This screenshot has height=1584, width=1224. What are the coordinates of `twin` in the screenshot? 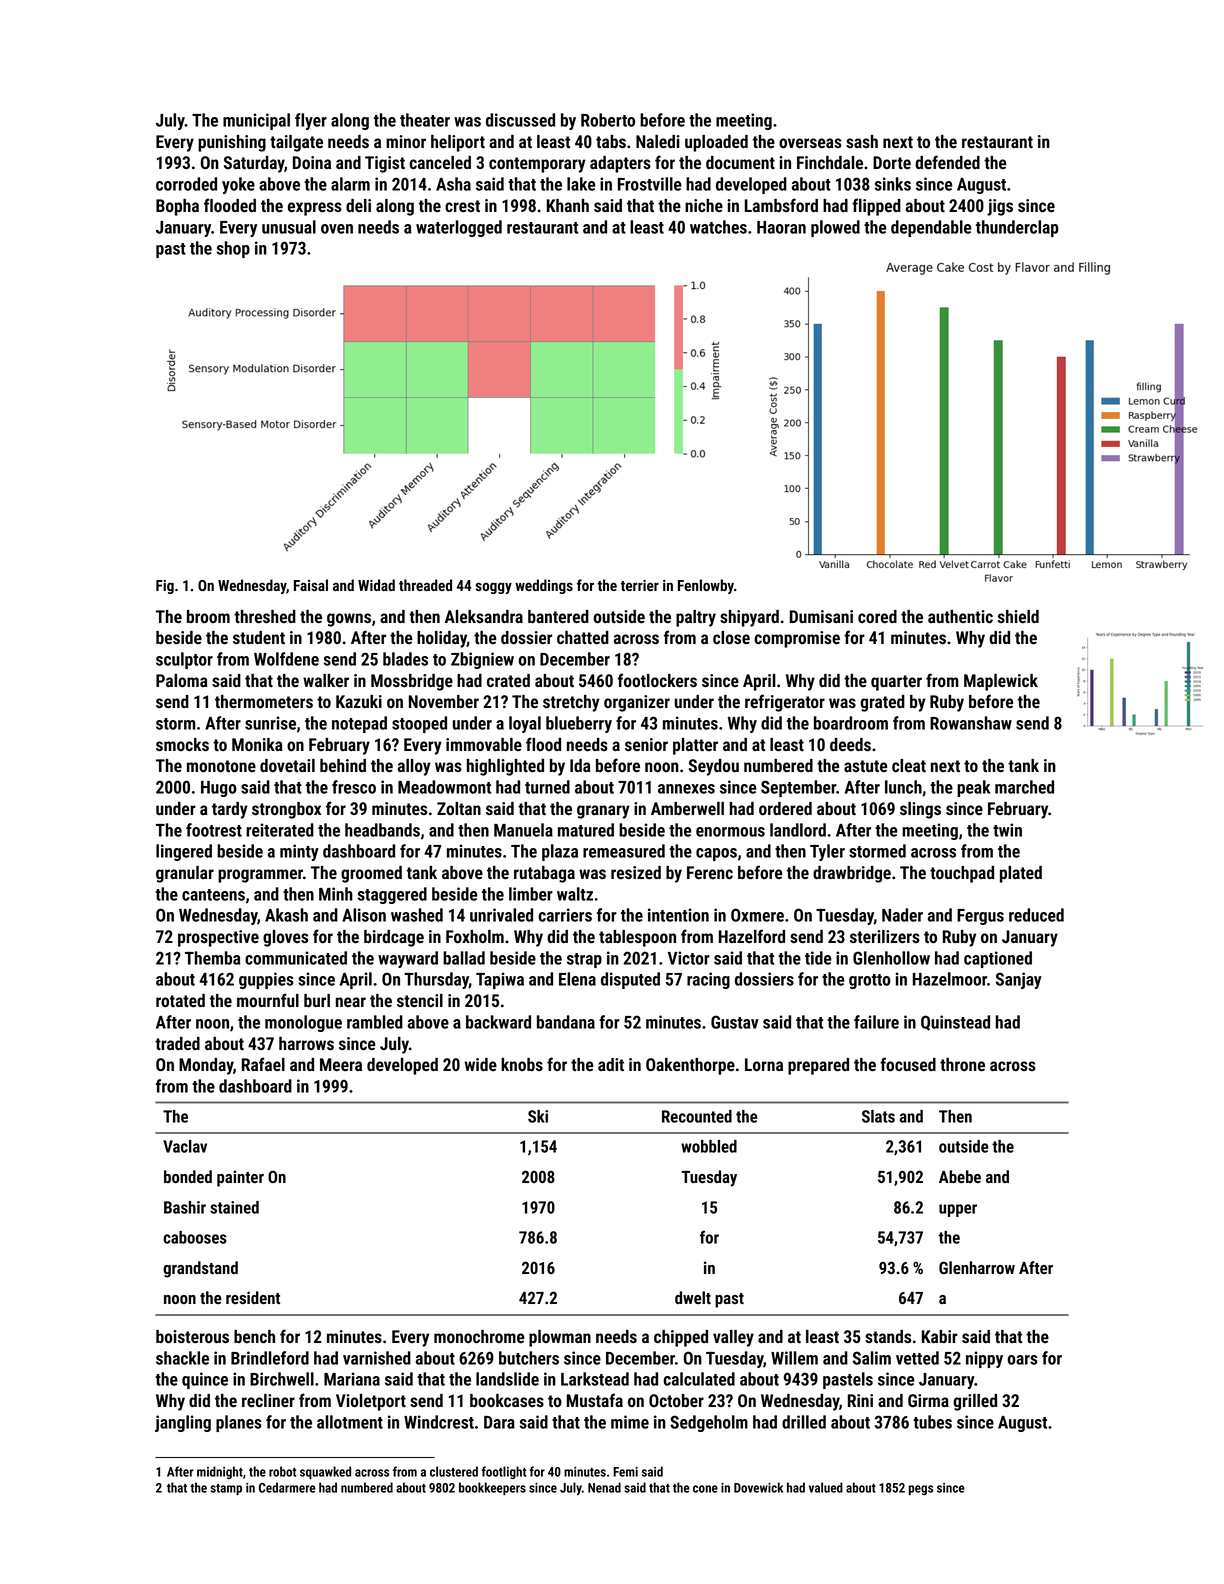 It's located at (1007, 830).
